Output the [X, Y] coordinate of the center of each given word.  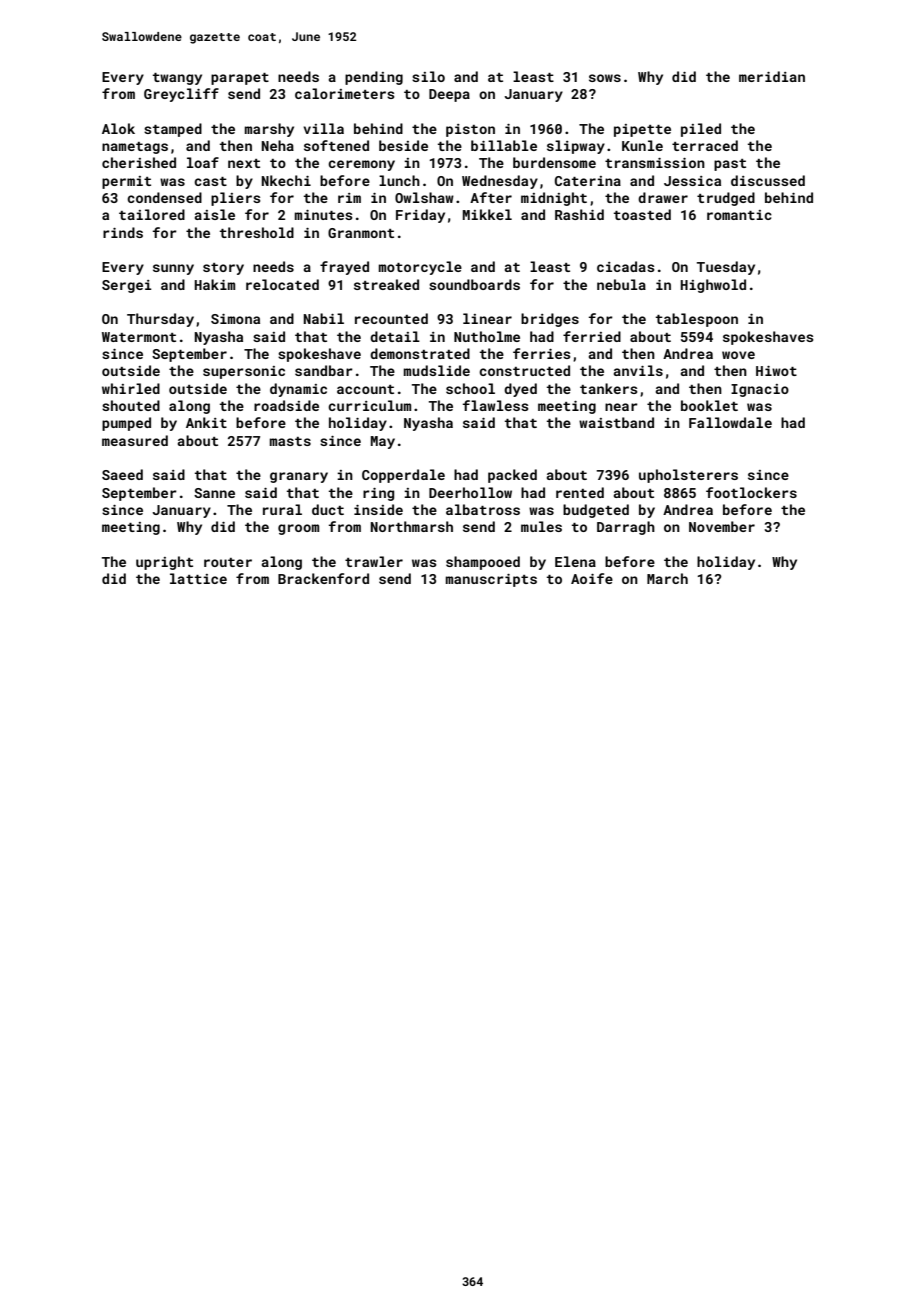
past [730, 165]
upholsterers [688, 476]
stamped [173, 130]
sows [605, 78]
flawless [496, 405]
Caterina [588, 181]
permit [126, 182]
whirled [131, 388]
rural [282, 509]
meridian [772, 76]
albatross [483, 509]
